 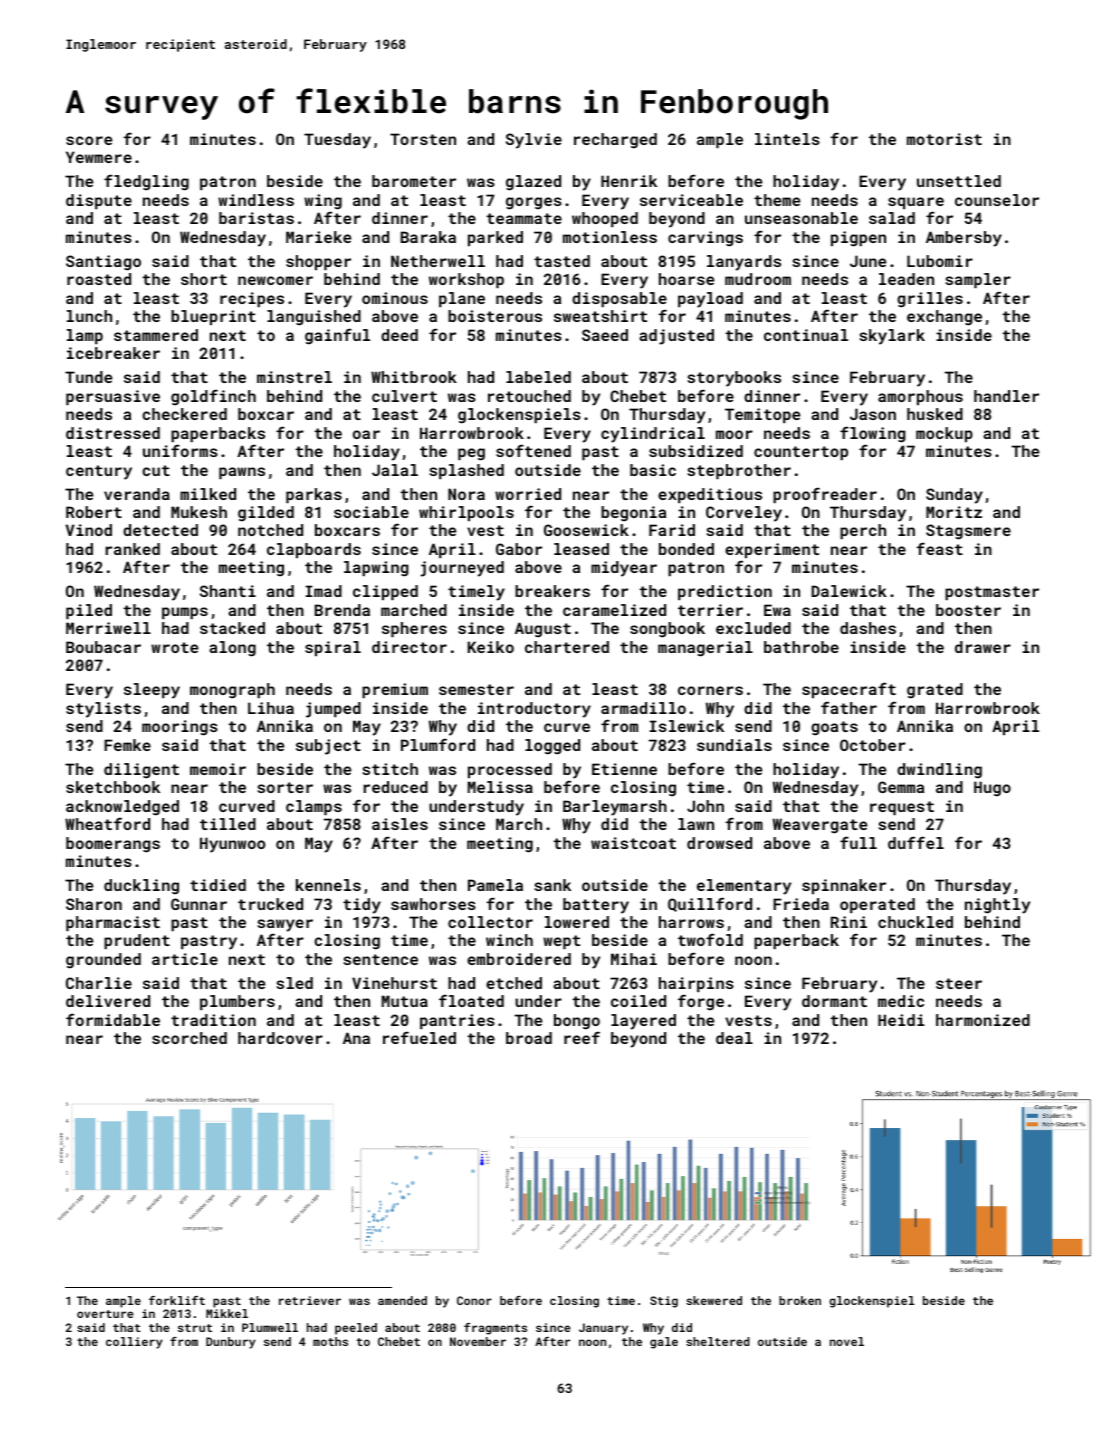 I want to click on sorter, so click(x=285, y=787).
